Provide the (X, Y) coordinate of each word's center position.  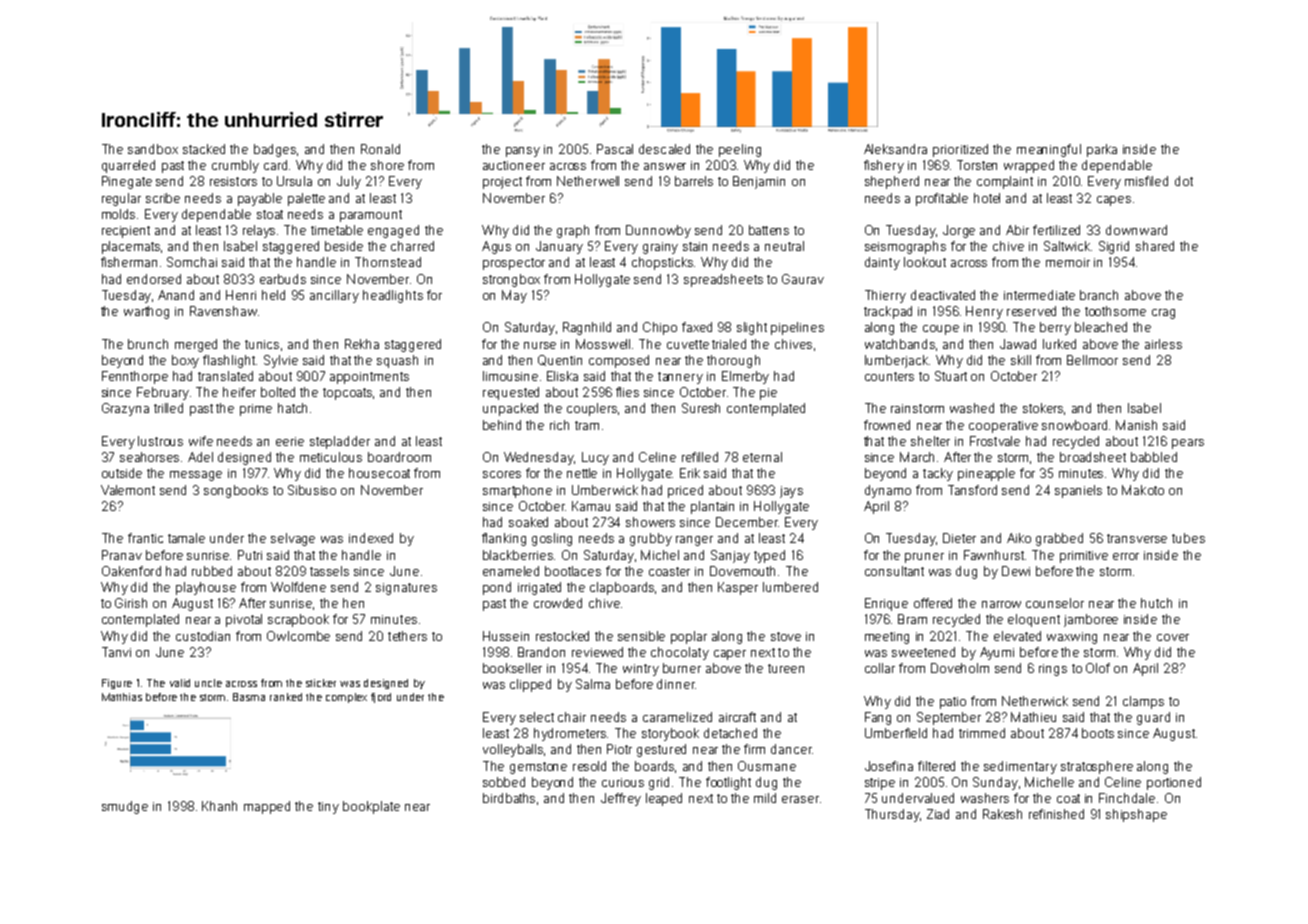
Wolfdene (298, 587)
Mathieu (1033, 717)
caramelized (677, 717)
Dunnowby (658, 231)
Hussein (506, 636)
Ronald (380, 149)
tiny (328, 808)
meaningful (1049, 150)
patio (953, 703)
